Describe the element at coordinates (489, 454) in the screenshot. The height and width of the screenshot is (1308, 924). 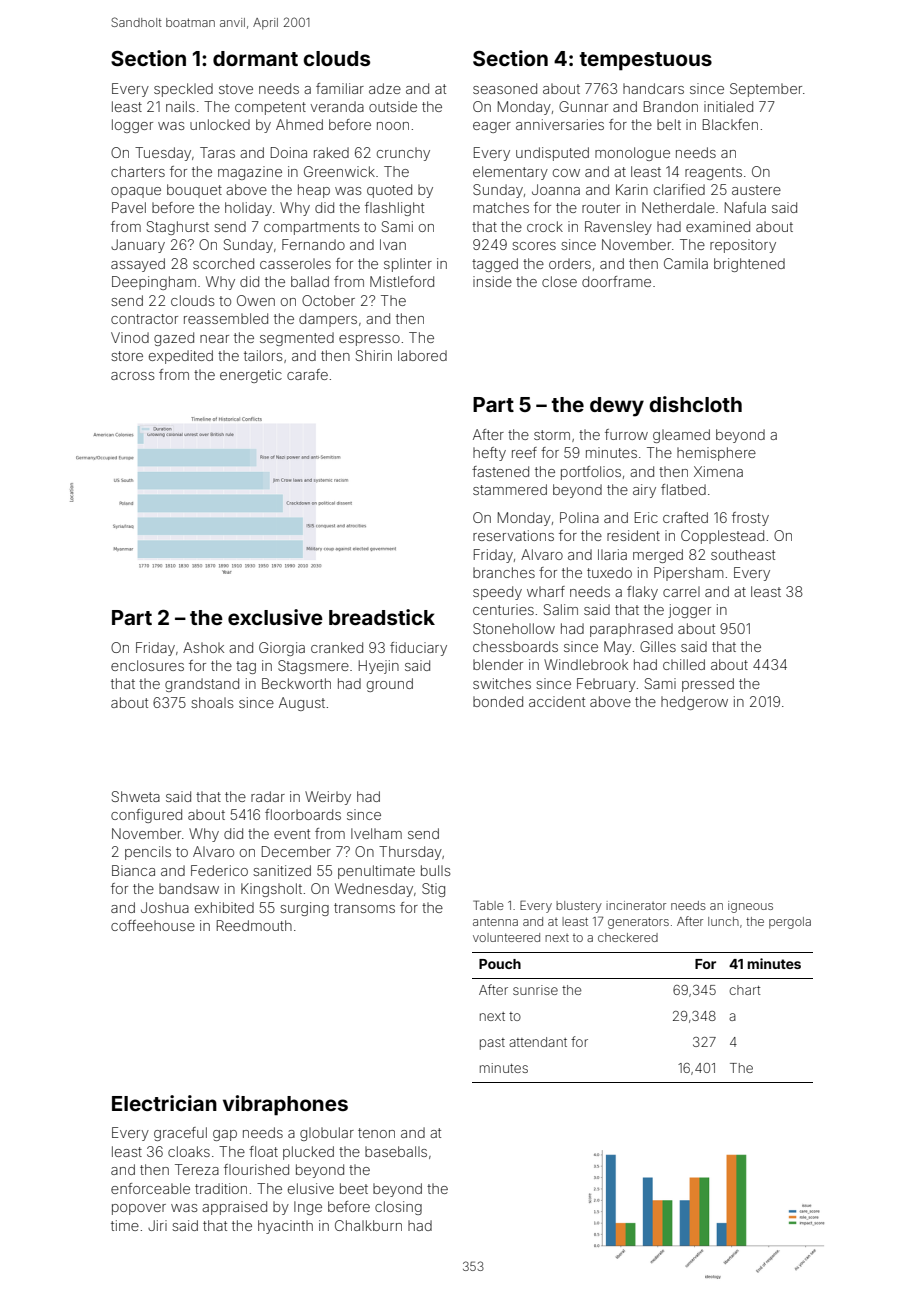
I see `hefty` at that location.
